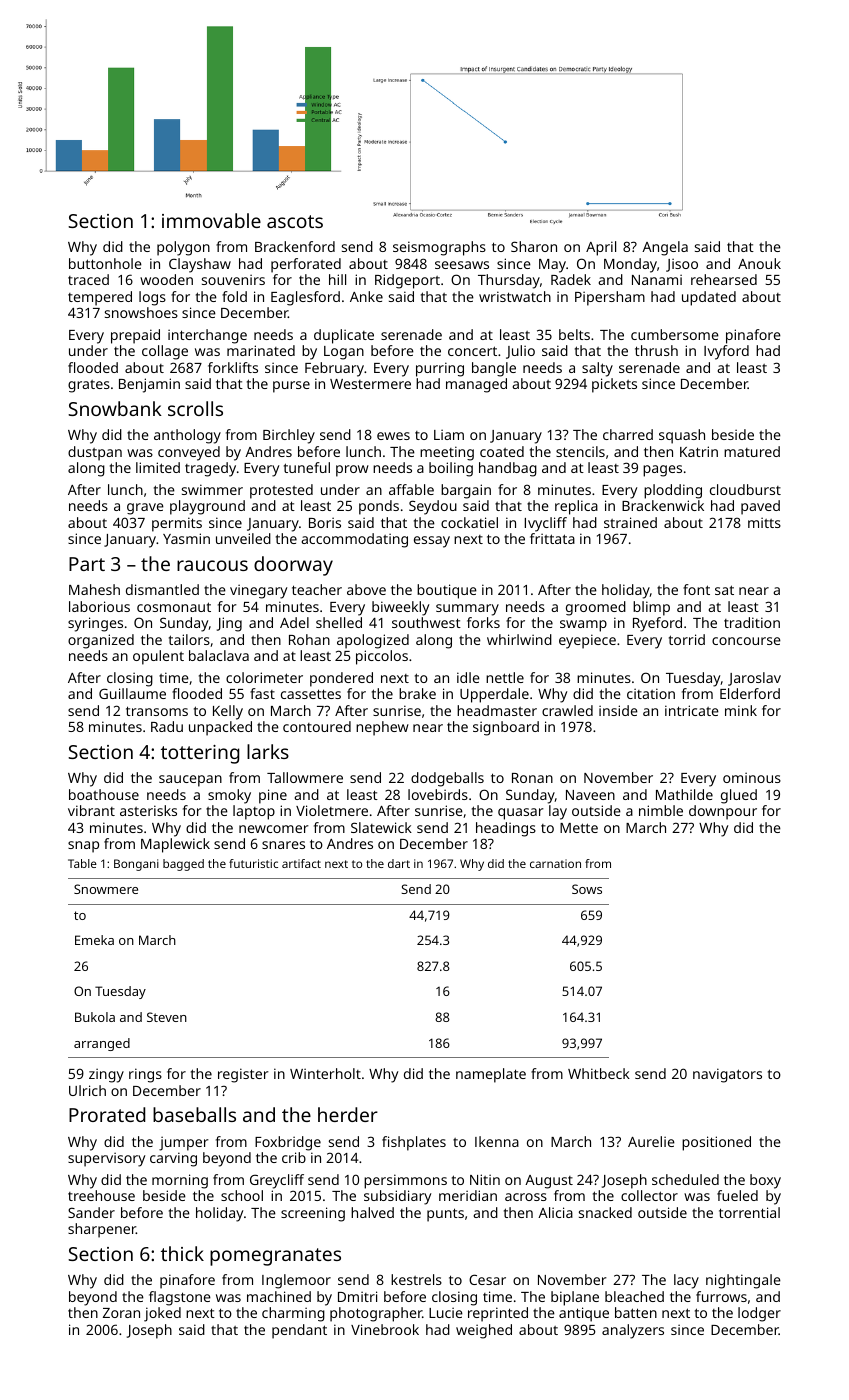 Image resolution: width=849 pixels, height=1400 pixels. What do you see at coordinates (506, 728) in the page?
I see `signboard` at bounding box center [506, 728].
